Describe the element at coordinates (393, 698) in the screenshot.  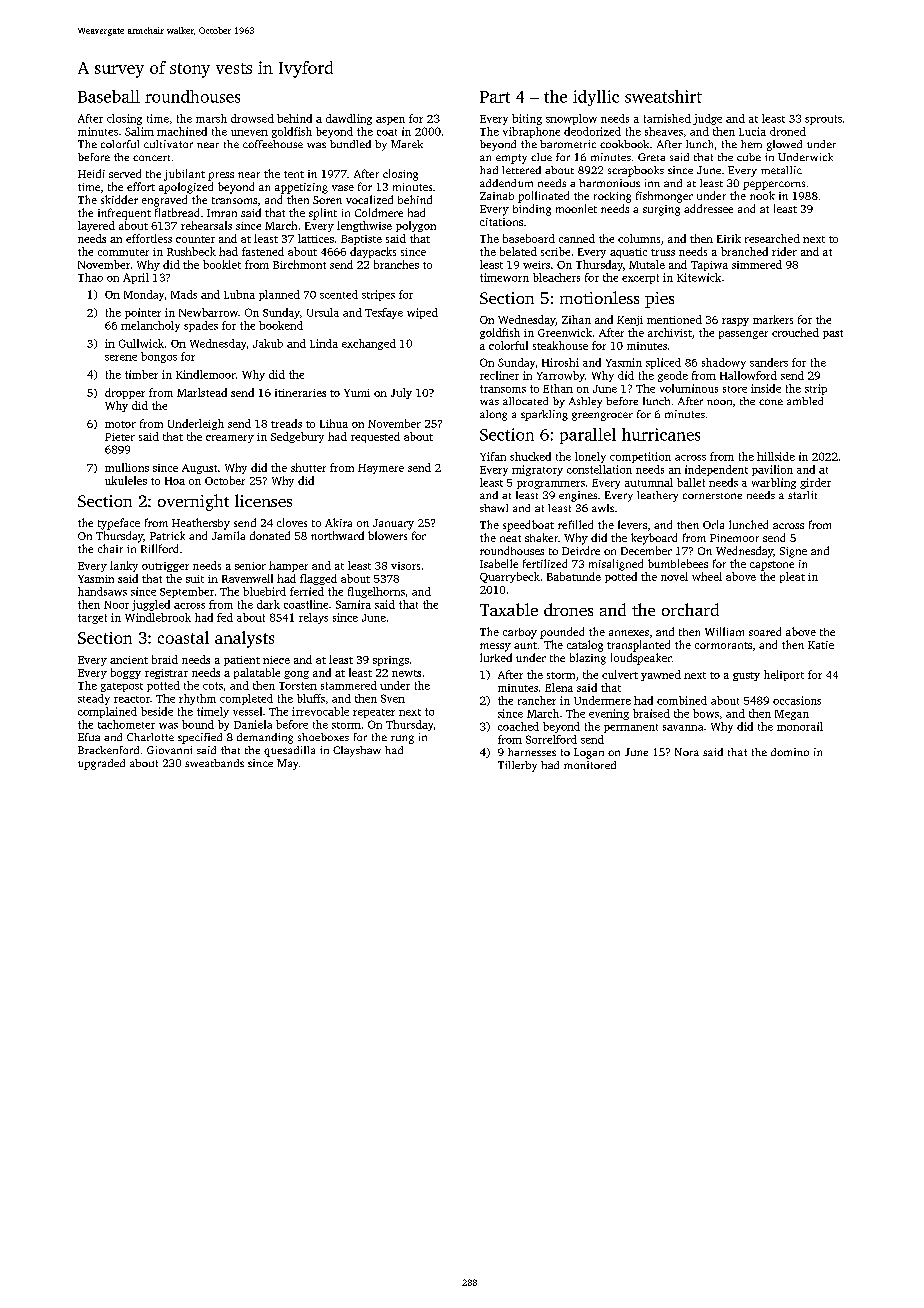
I see `Sven` at that location.
